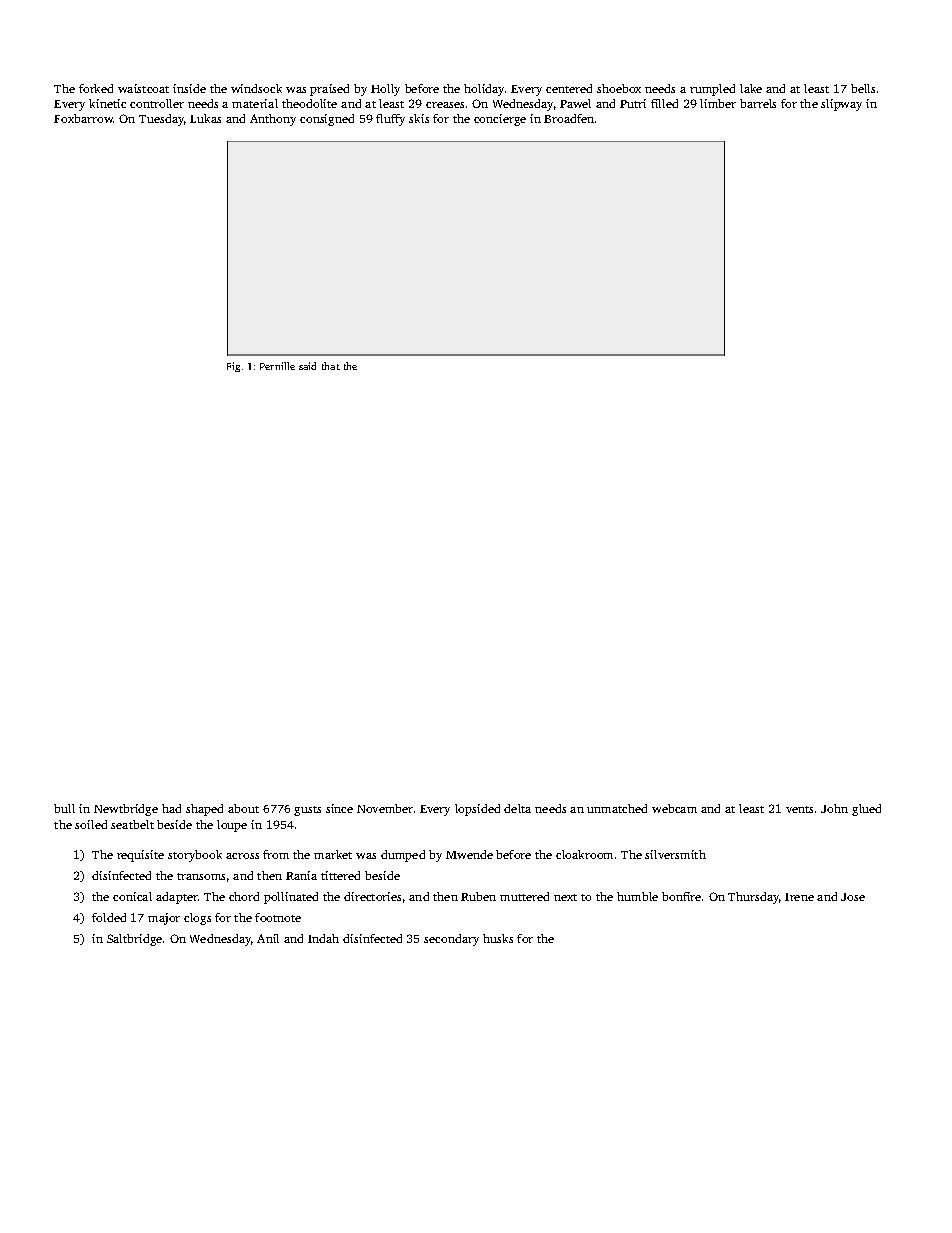 Image resolution: width=952 pixels, height=1233 pixels. I want to click on Pernille, so click(277, 366).
